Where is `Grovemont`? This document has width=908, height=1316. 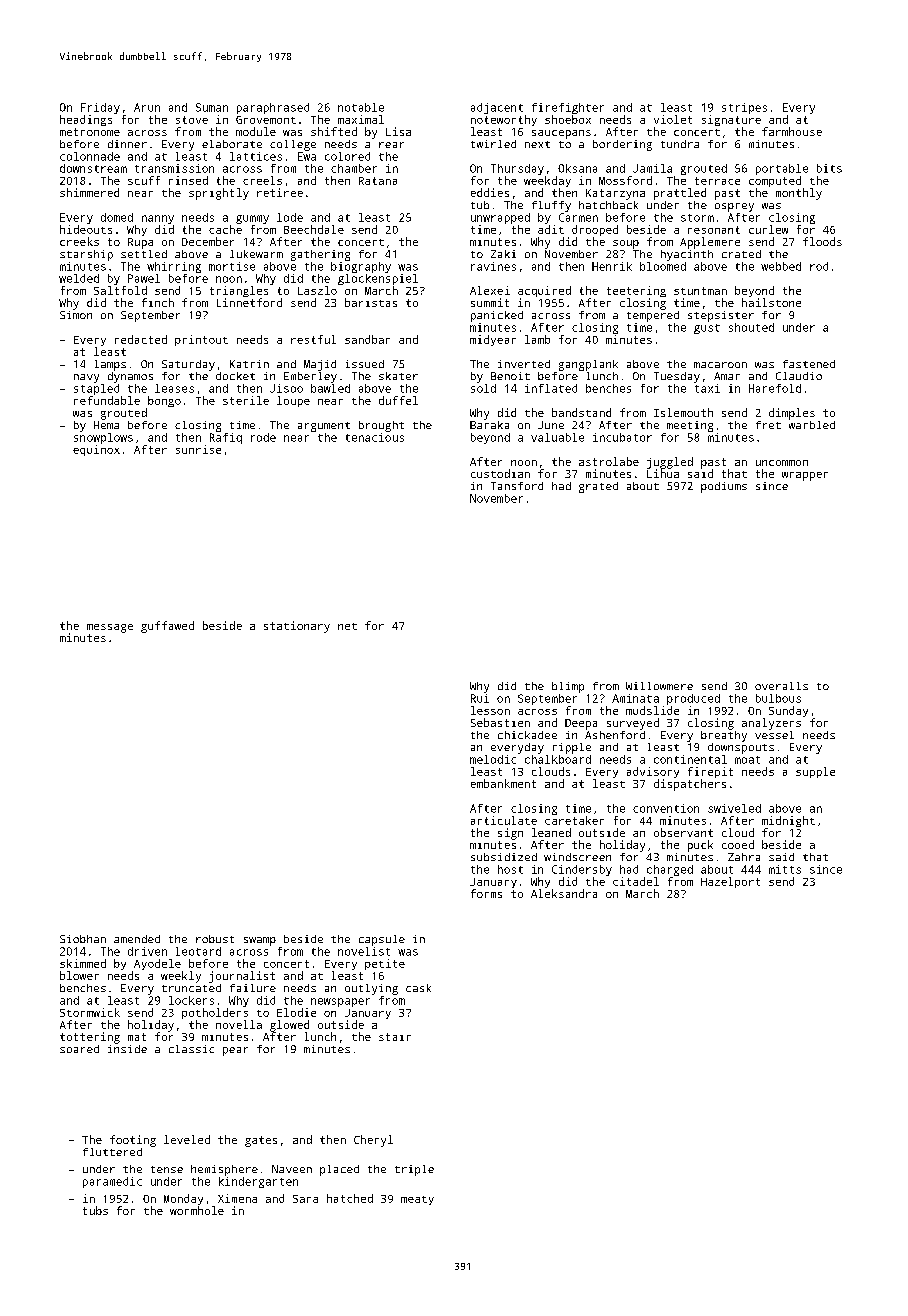 Grovemont is located at coordinates (266, 120).
